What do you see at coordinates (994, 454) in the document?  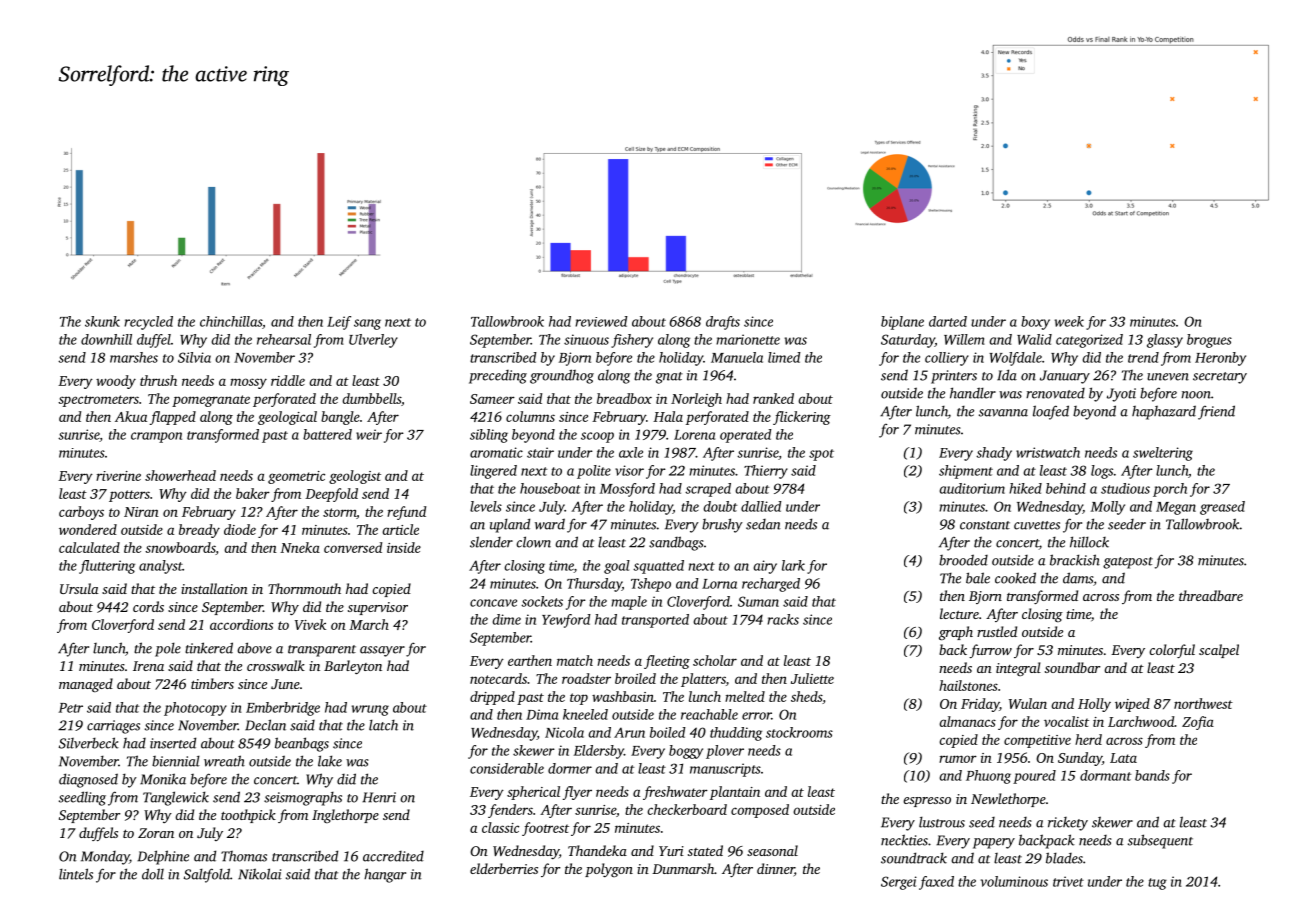 I see `shady` at bounding box center [994, 454].
